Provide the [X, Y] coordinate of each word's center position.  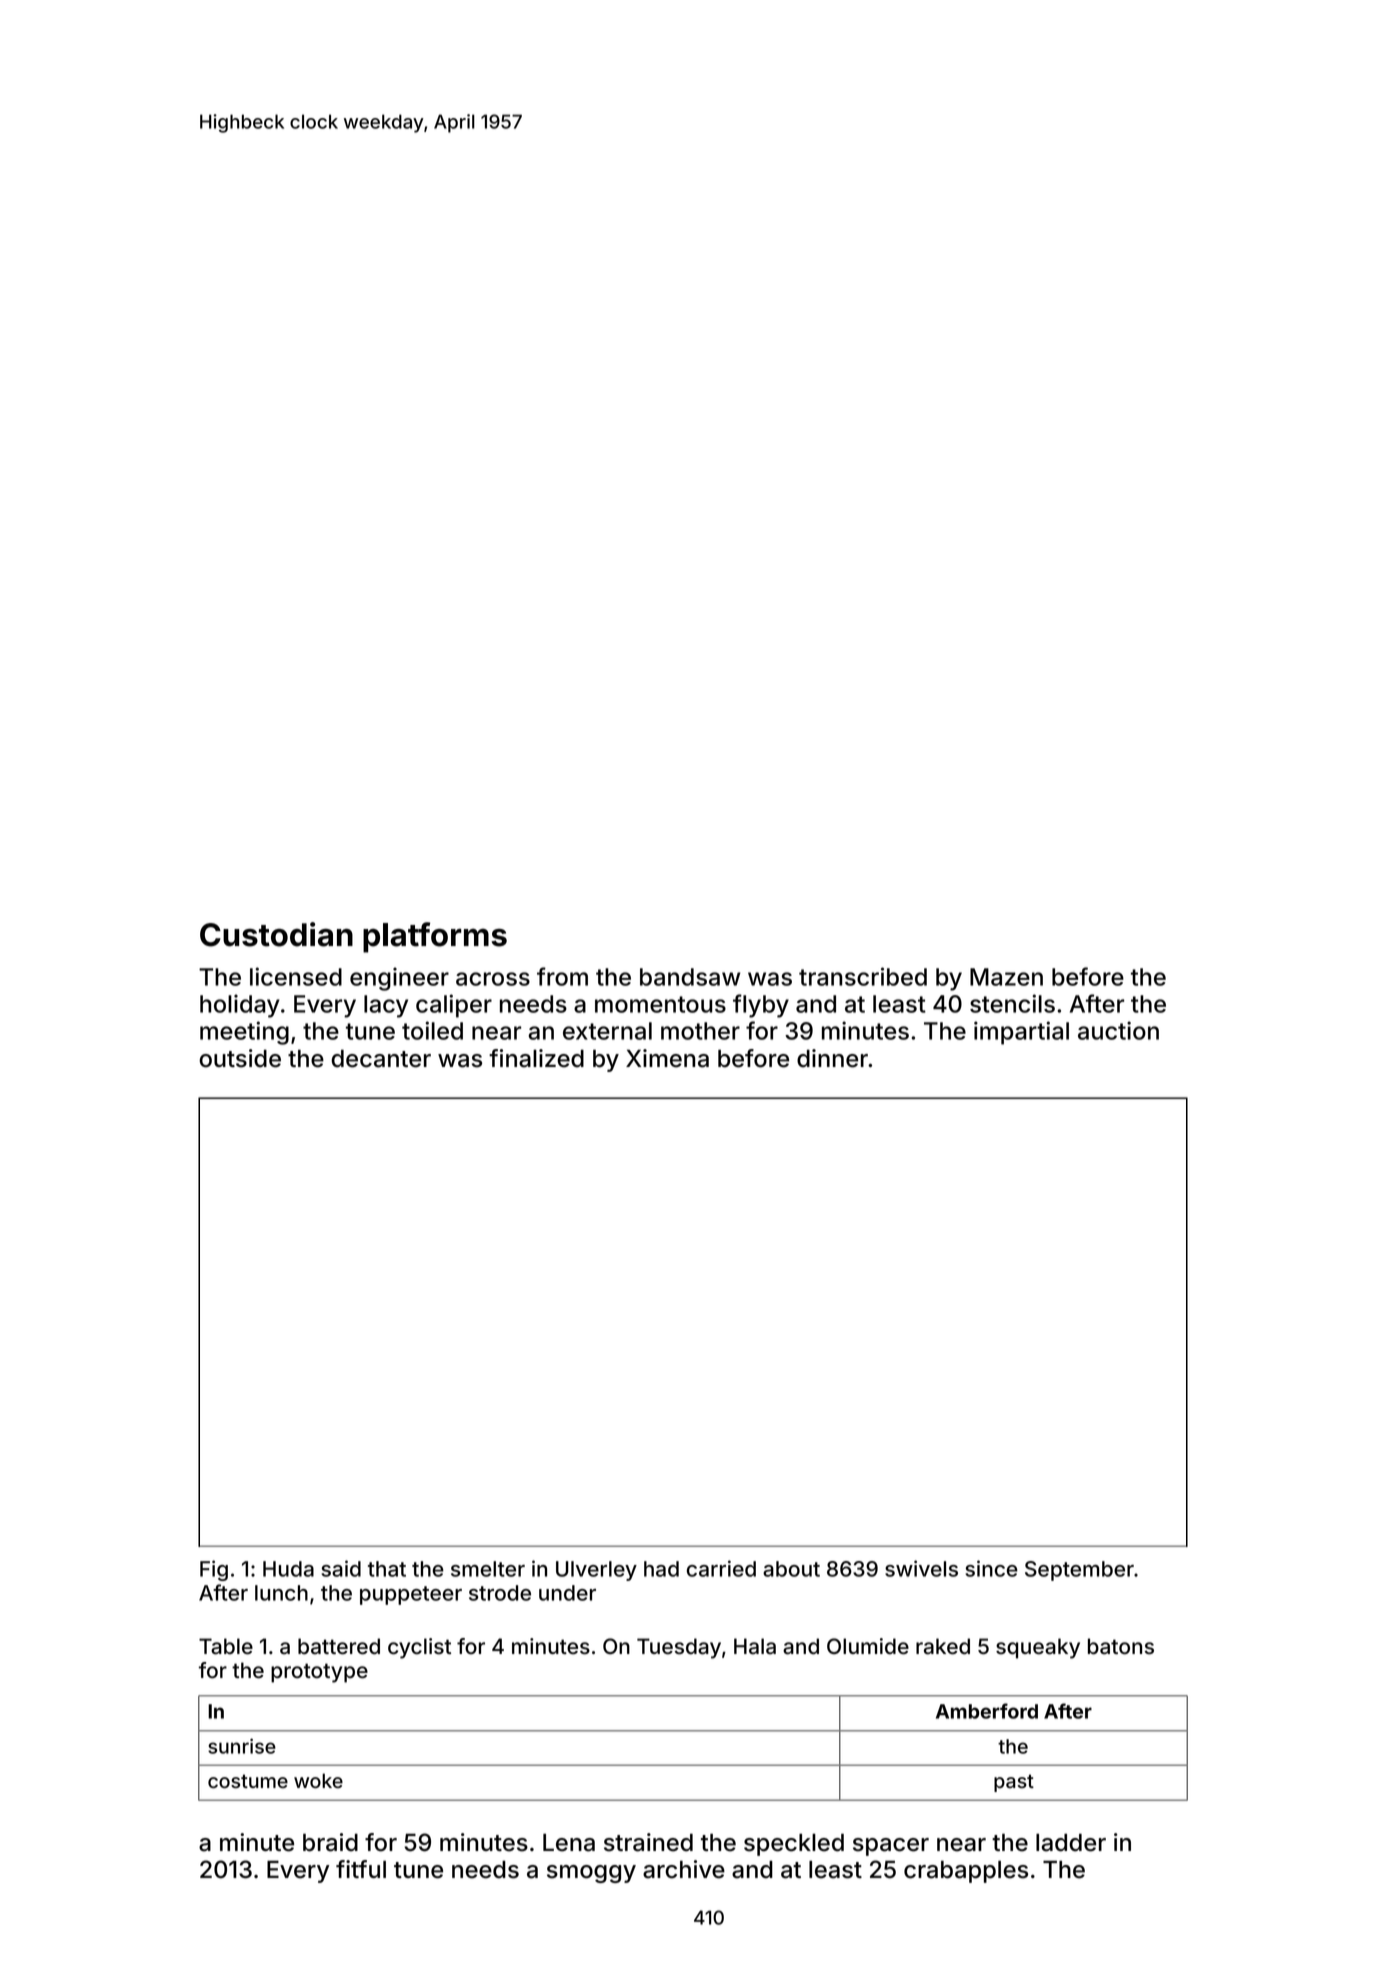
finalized [536, 1058]
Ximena [667, 1058]
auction [1118, 1030]
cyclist [419, 1648]
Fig [214, 1570]
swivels [921, 1568]
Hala [755, 1646]
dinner [832, 1058]
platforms [435, 937]
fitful [361, 1869]
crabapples [966, 1872]
